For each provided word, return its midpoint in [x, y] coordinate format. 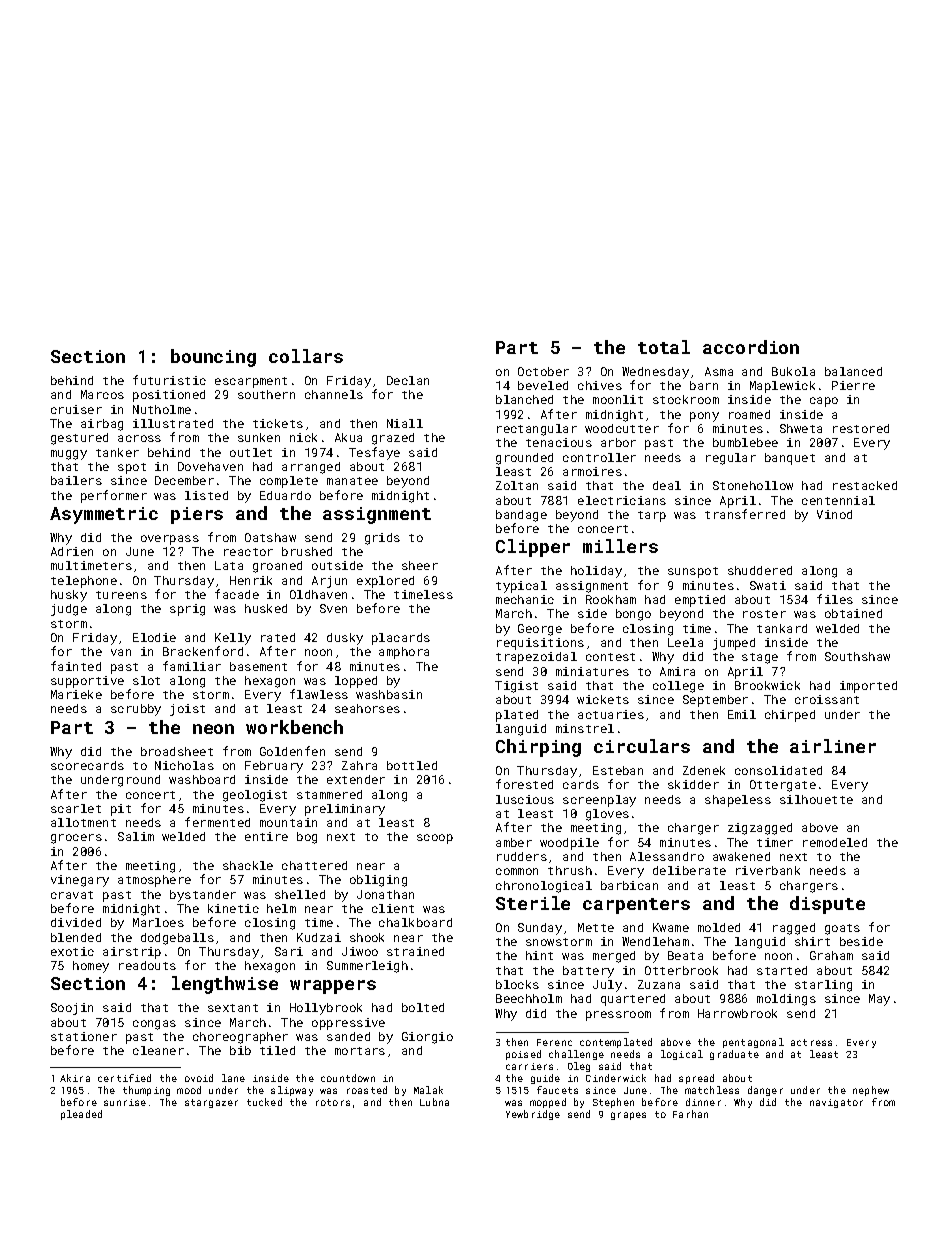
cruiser [76, 409]
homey [91, 967]
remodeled [835, 842]
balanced [853, 371]
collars [306, 356]
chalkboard [415, 922]
